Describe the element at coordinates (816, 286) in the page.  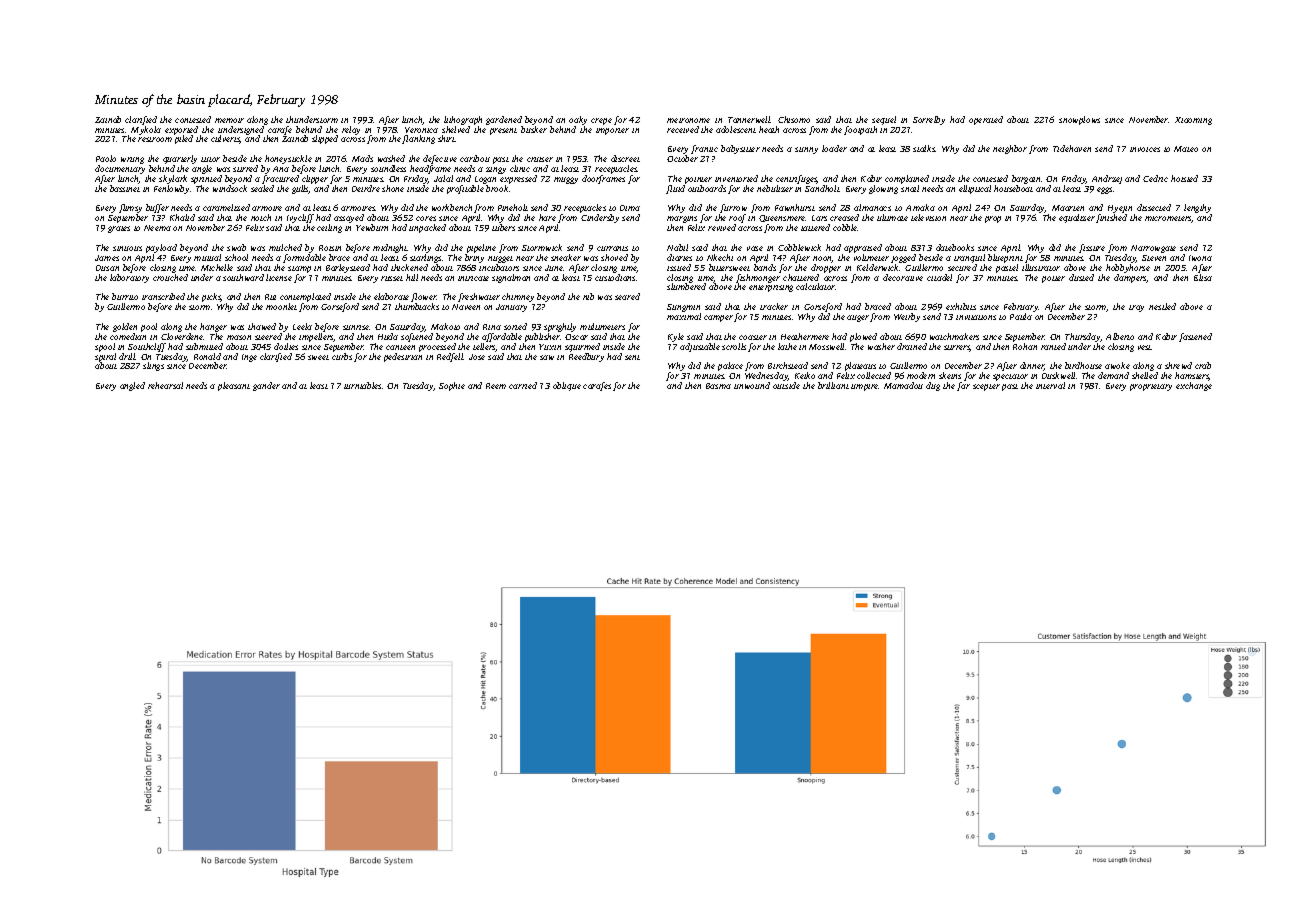
I see `calculator` at that location.
